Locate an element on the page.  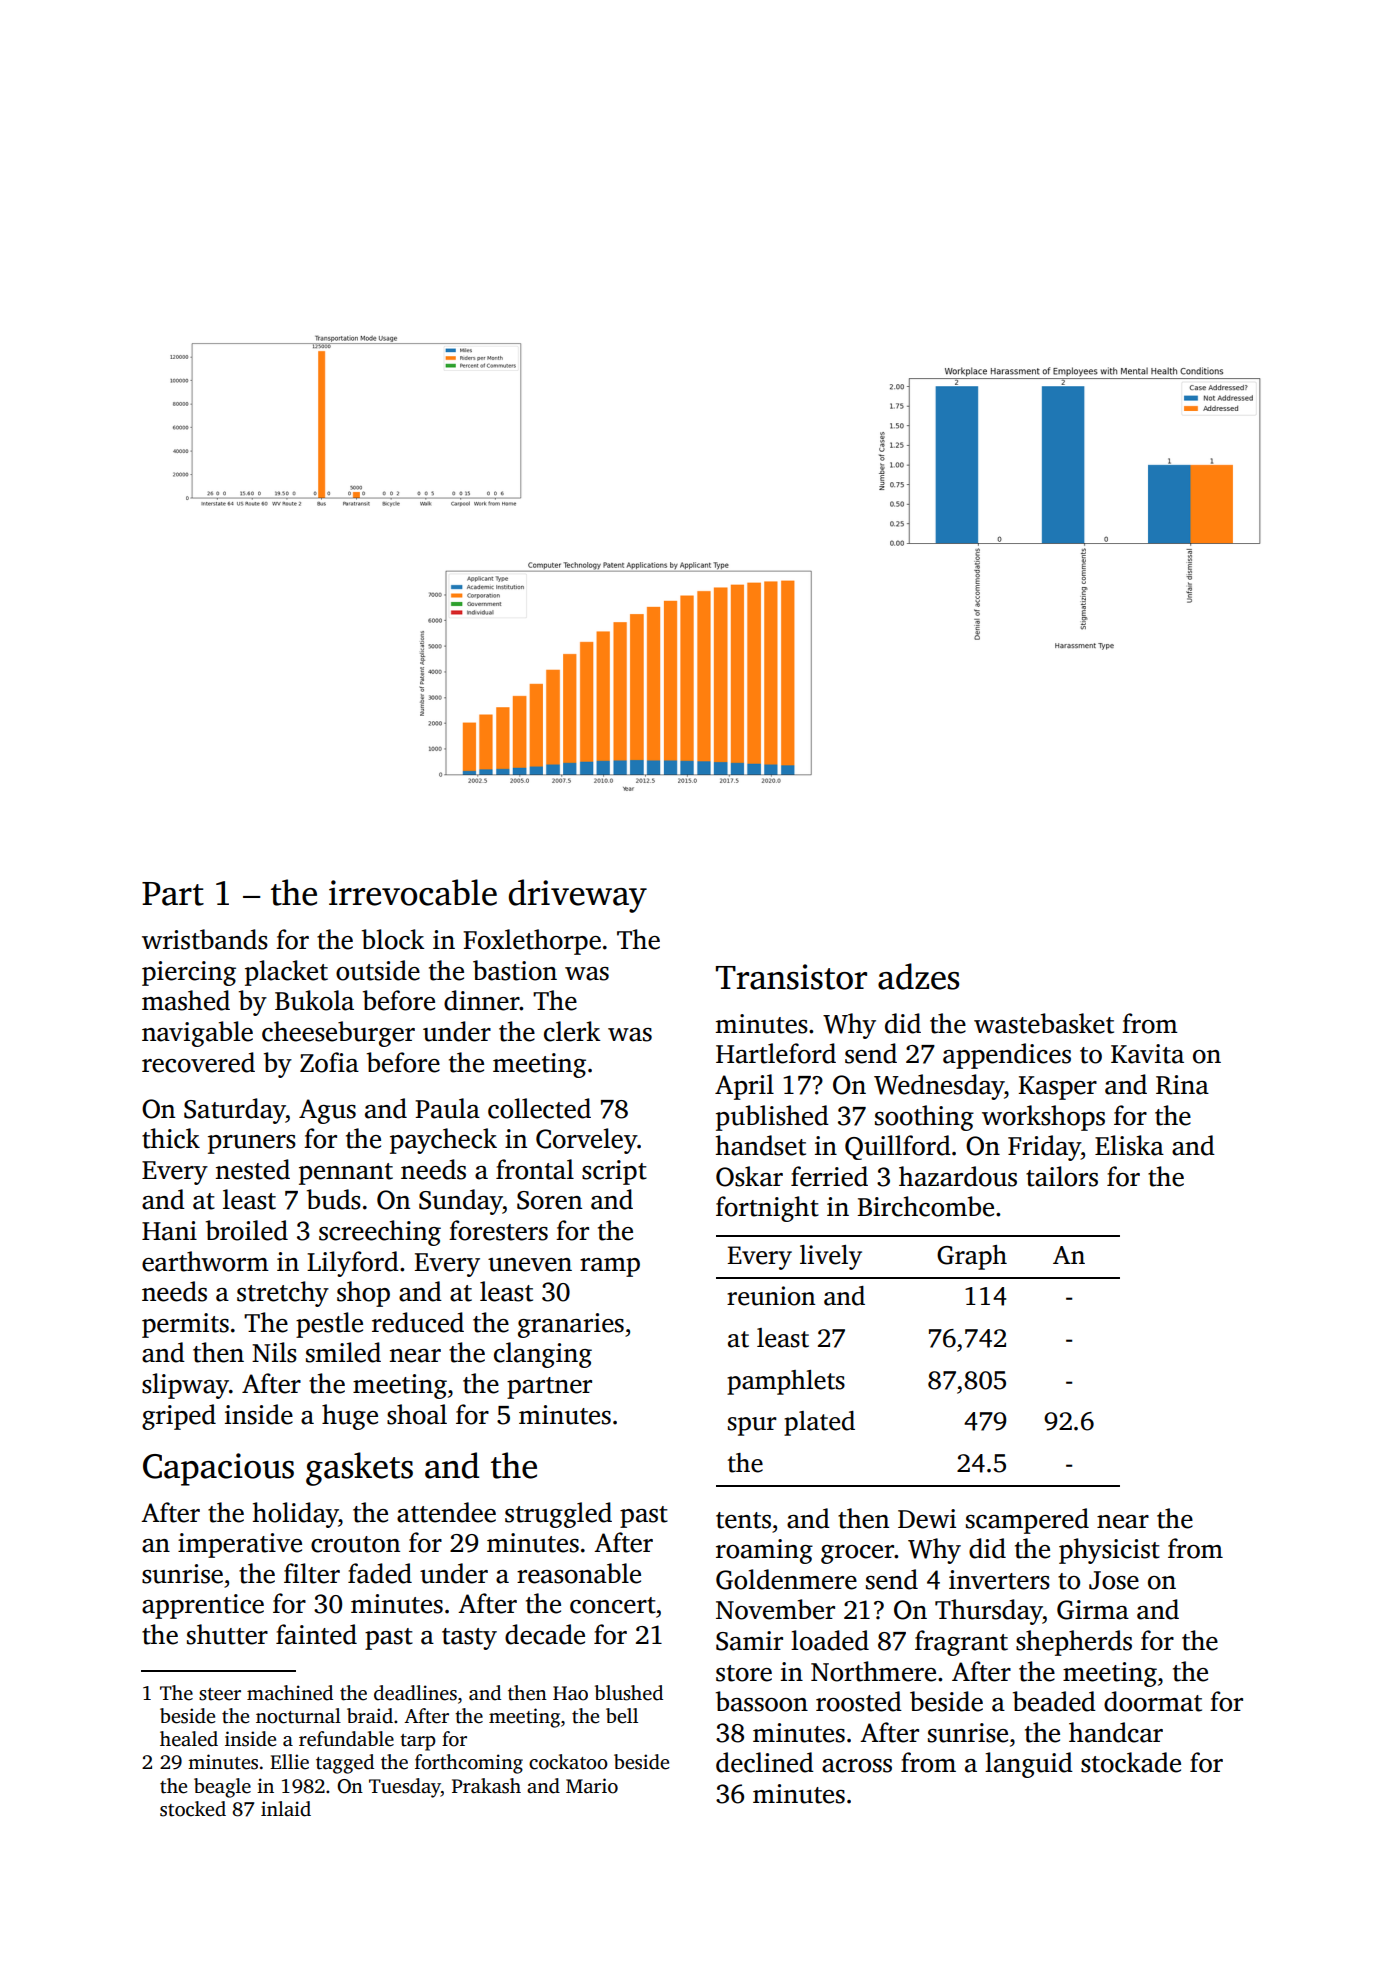
Birchcombe is located at coordinates (926, 1206).
